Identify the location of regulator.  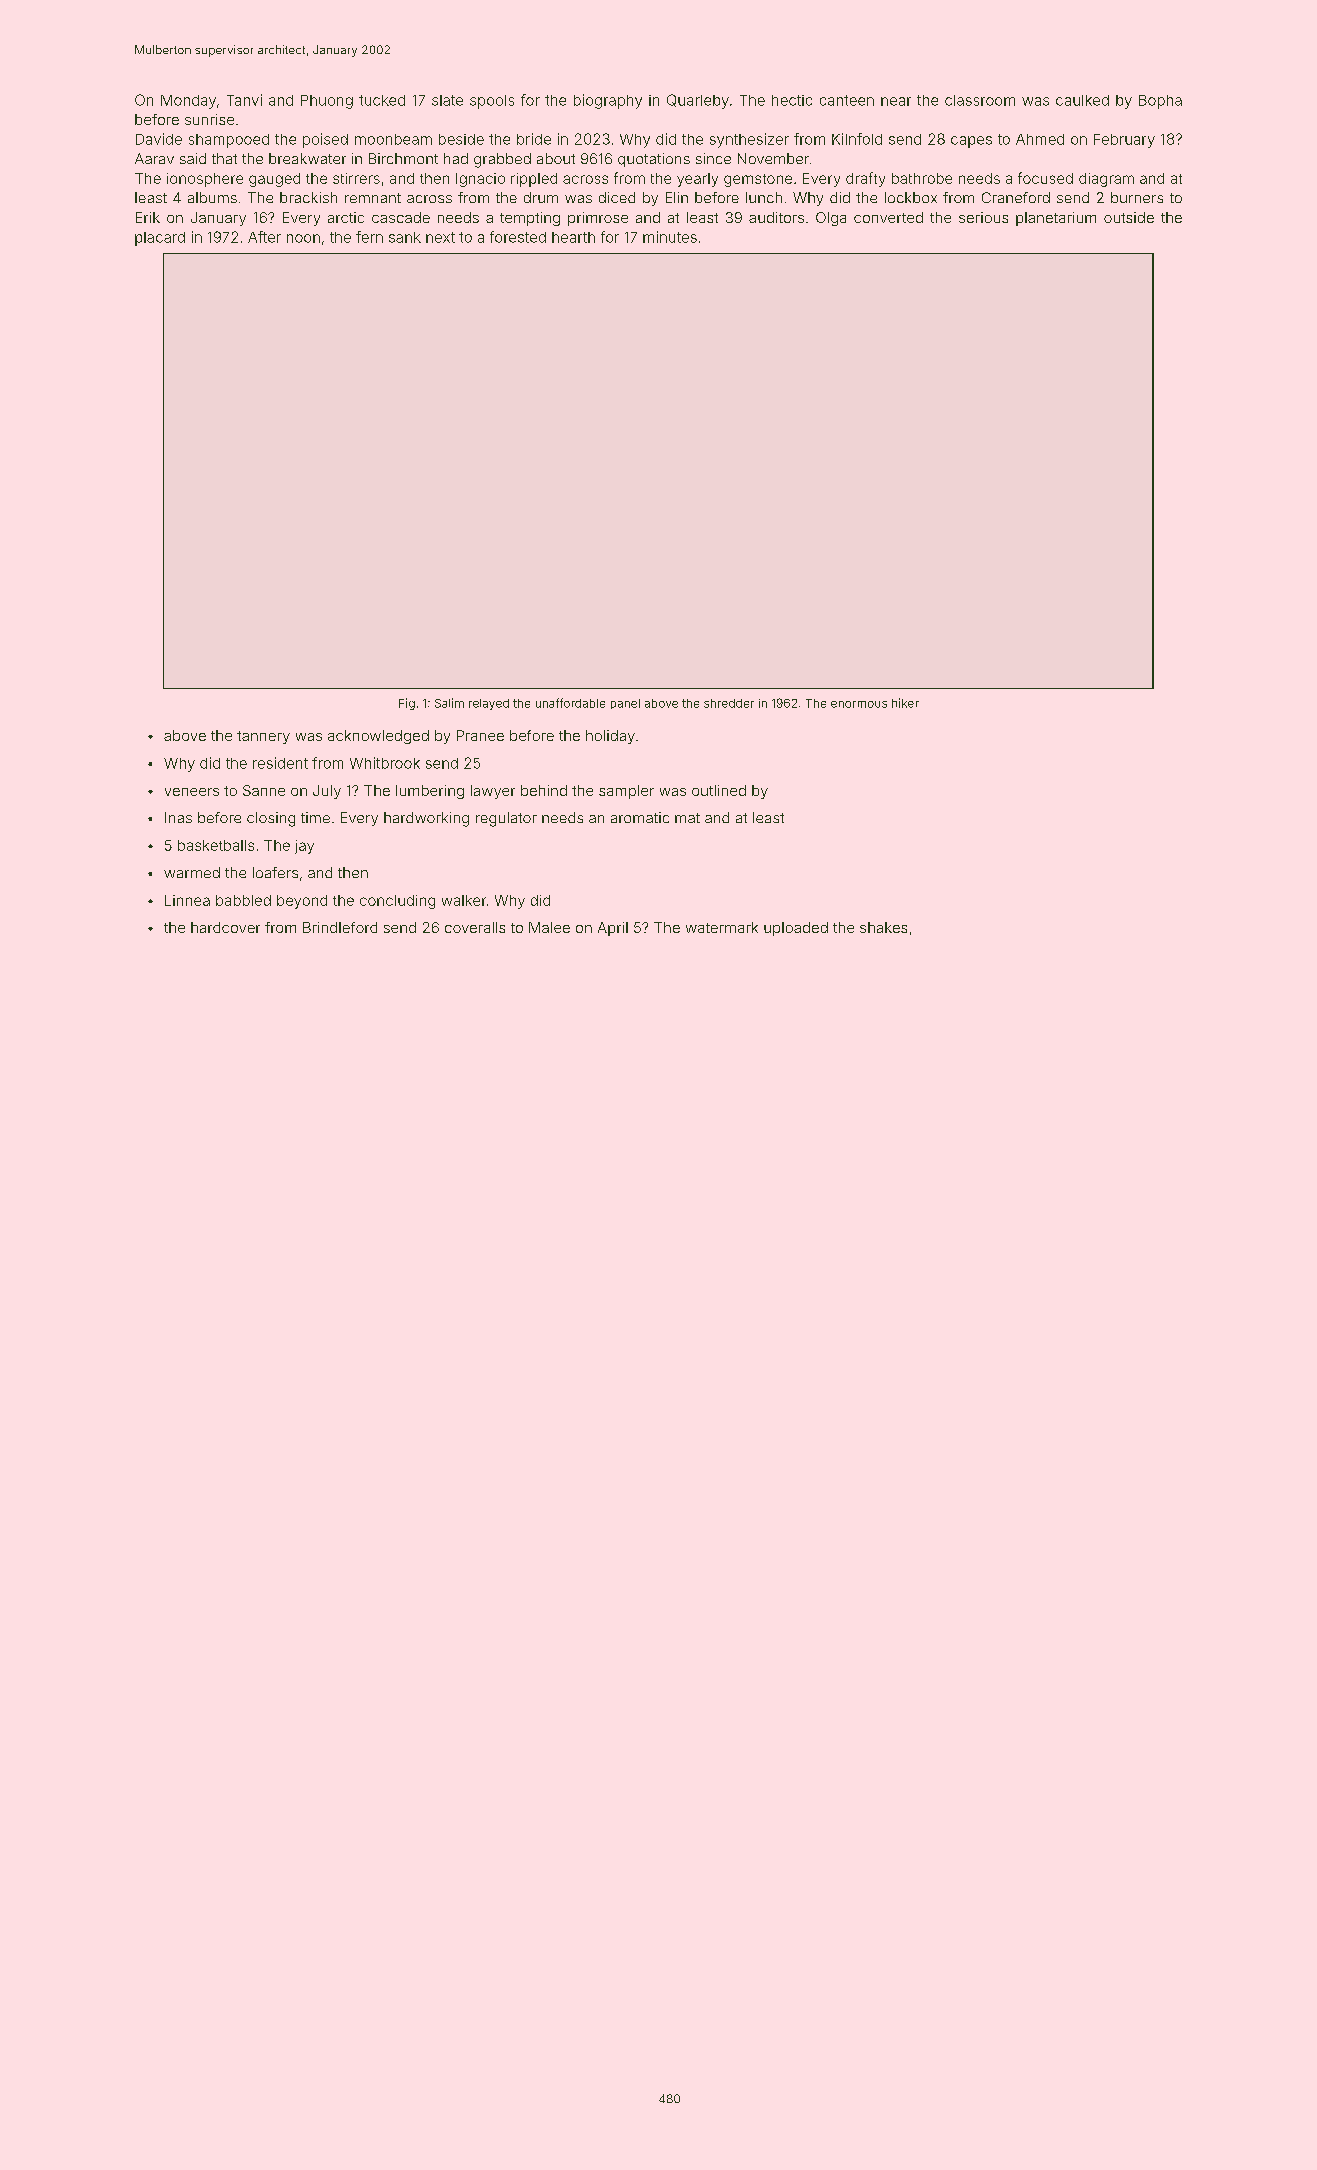
(506, 819).
